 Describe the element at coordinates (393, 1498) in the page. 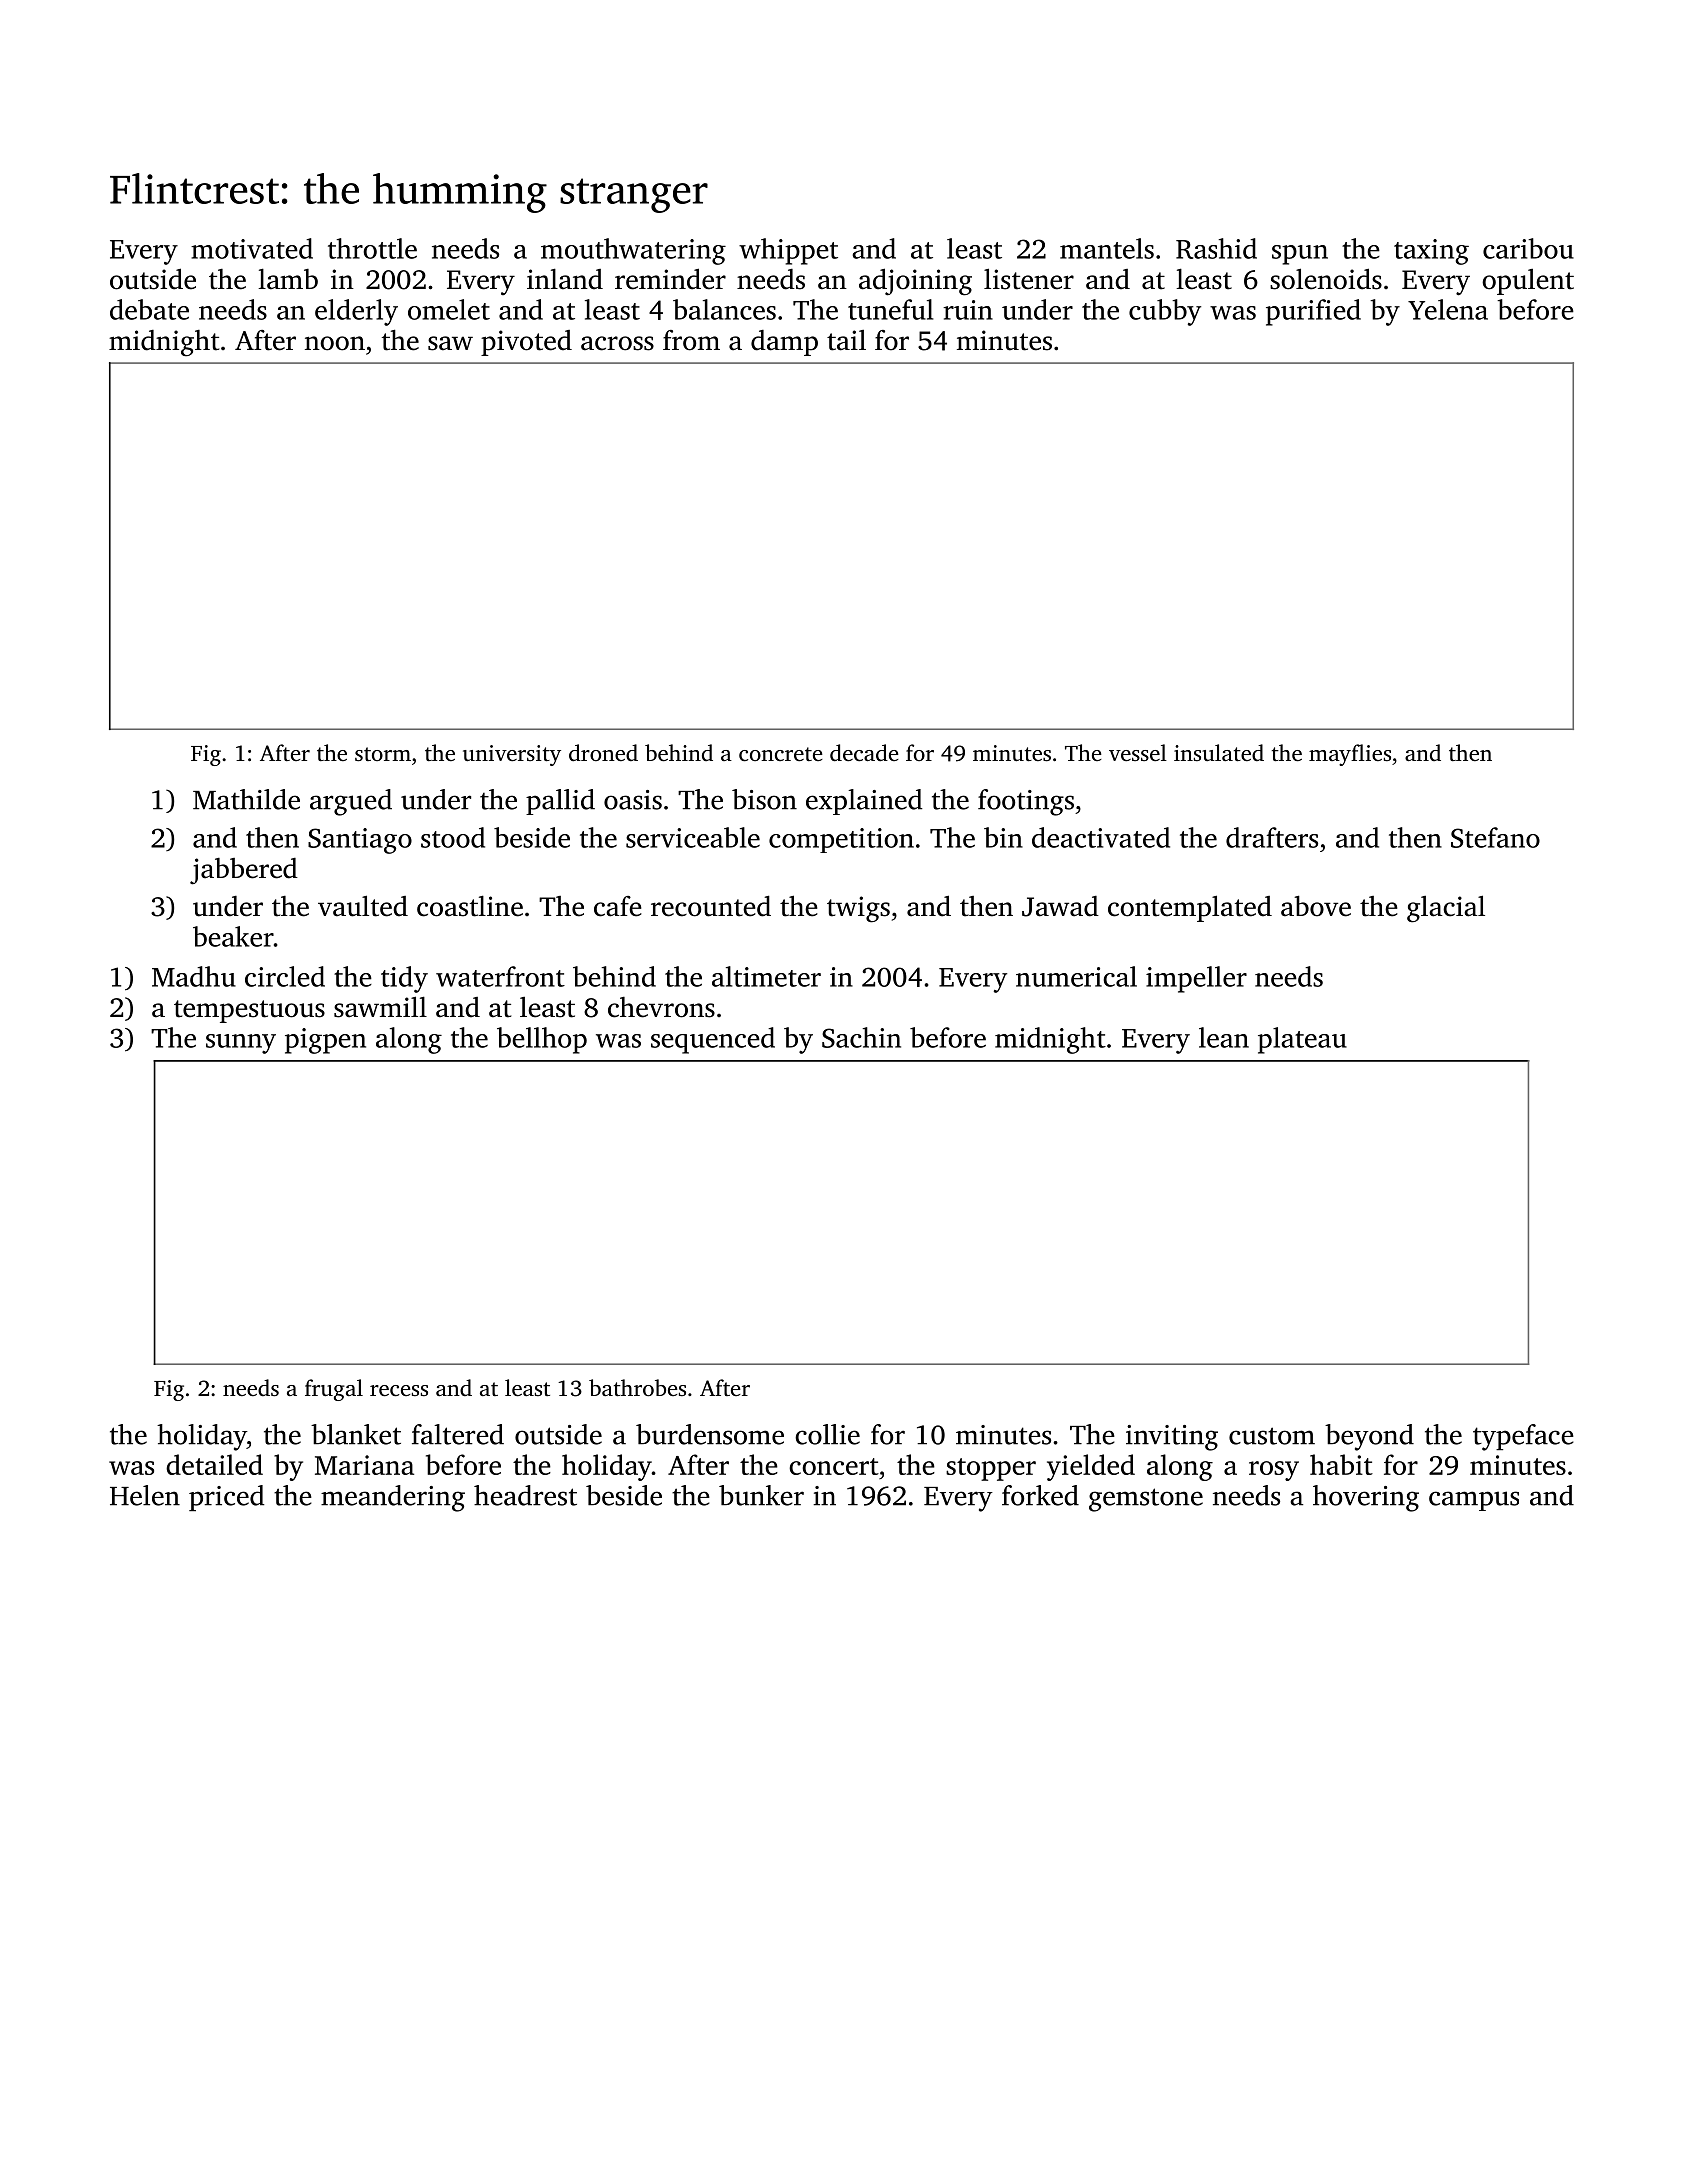

I see `meandering` at that location.
